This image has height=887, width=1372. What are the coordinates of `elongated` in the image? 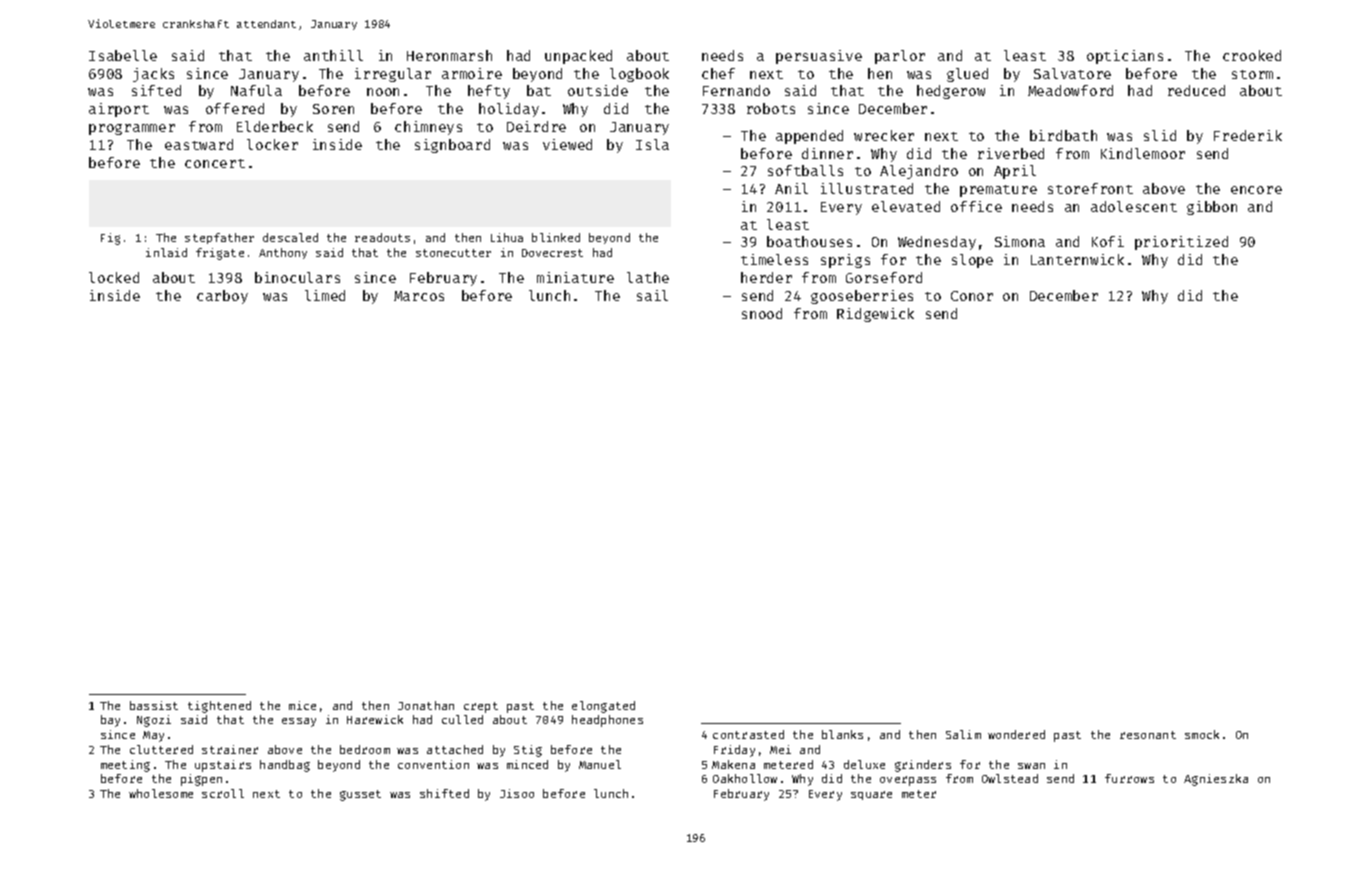 It's located at (603, 707).
